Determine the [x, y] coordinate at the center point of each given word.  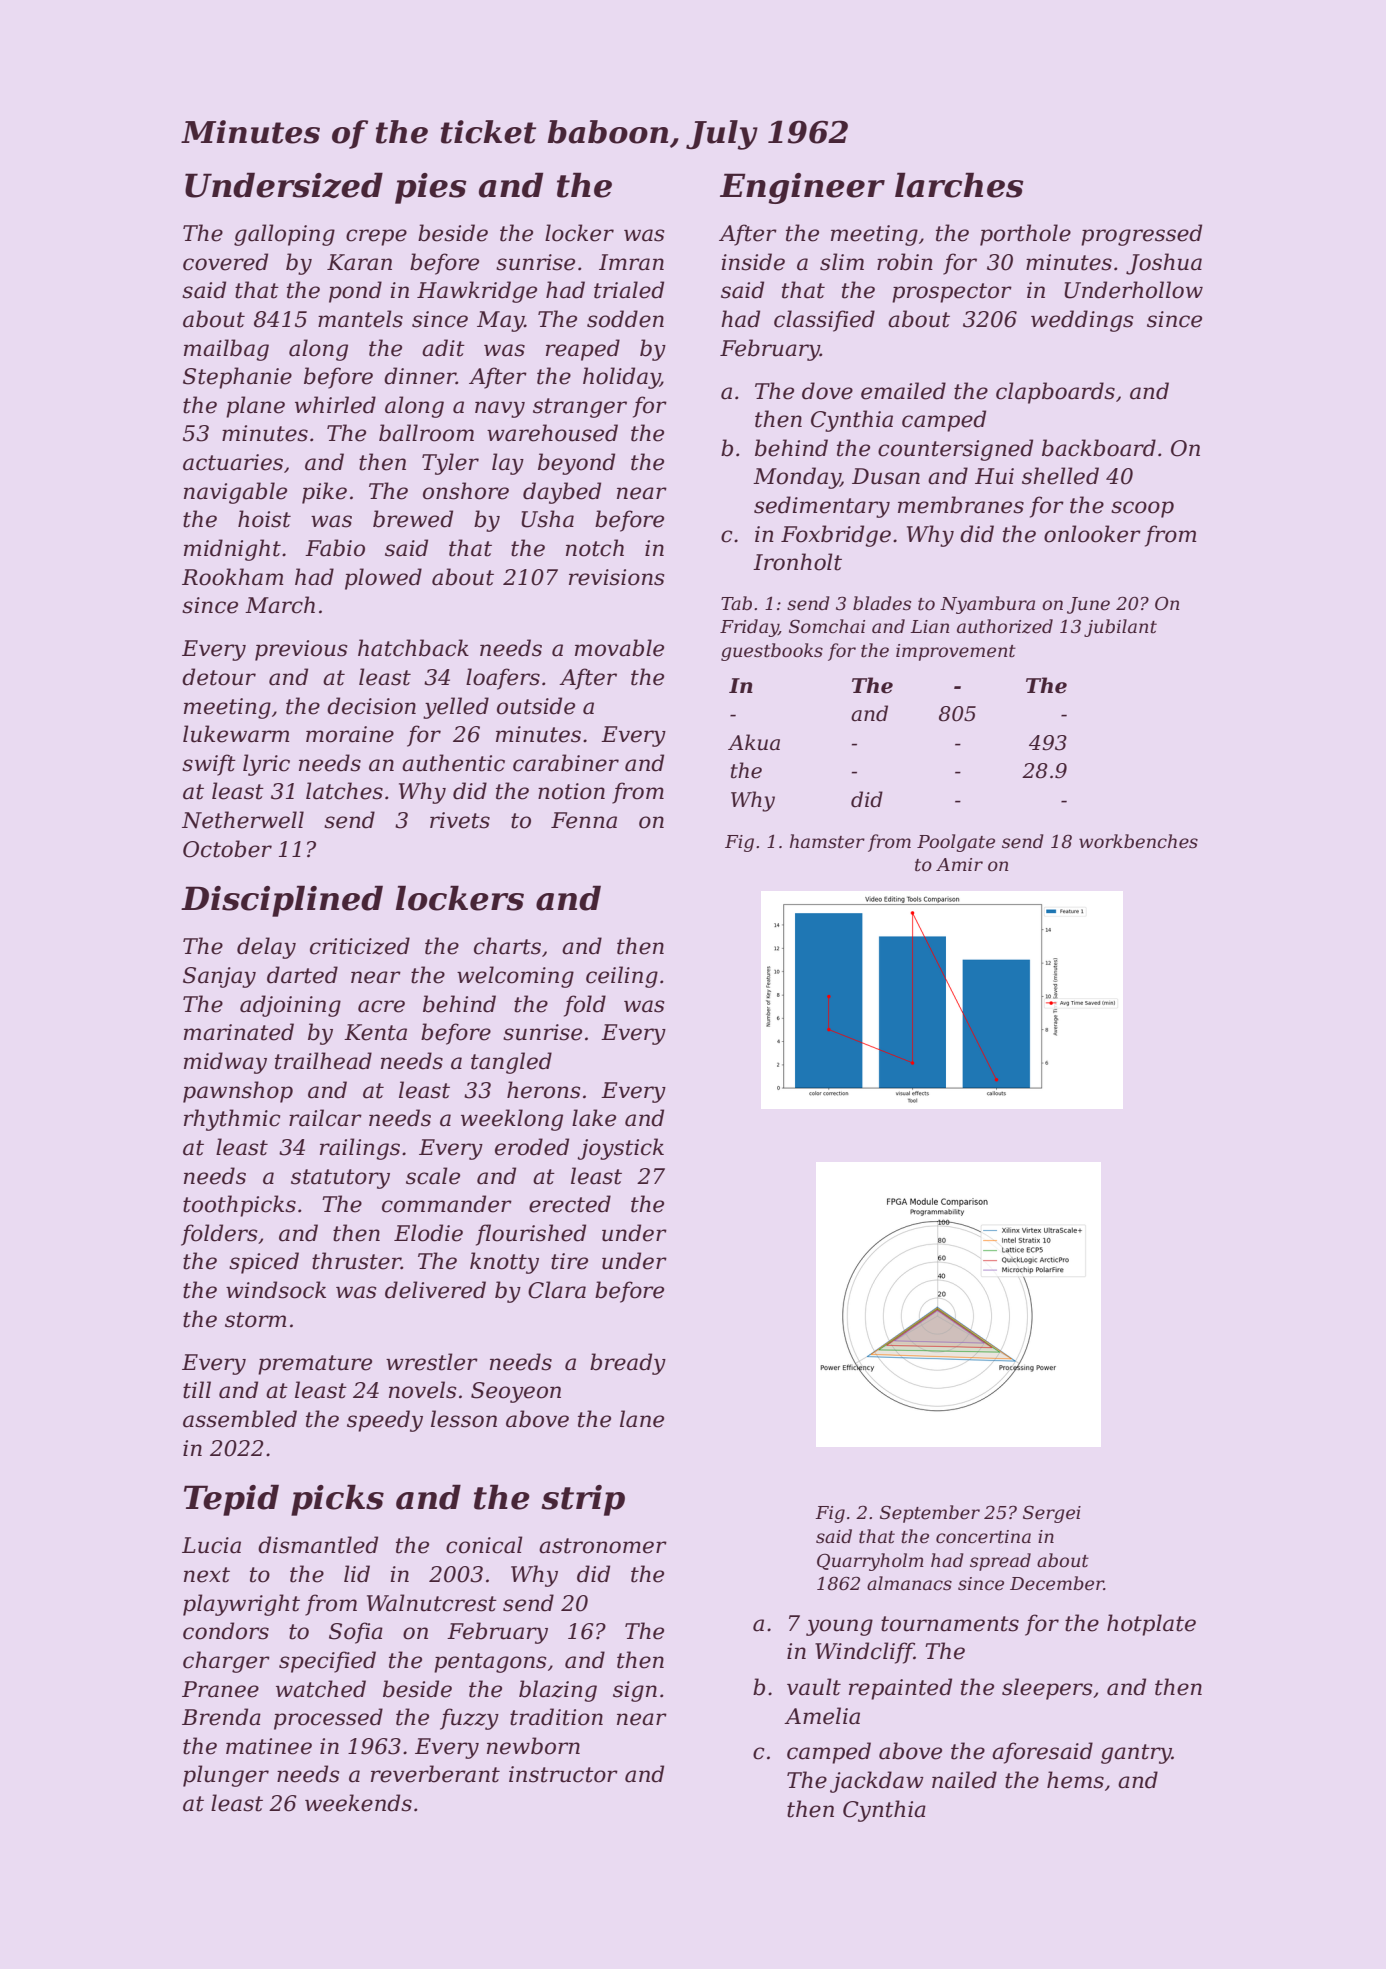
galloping [284, 235]
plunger [226, 1776]
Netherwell [243, 820]
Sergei [1052, 1514]
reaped [583, 350]
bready [628, 1364]
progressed [1141, 235]
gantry [1136, 1754]
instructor [563, 1774]
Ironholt [797, 562]
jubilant [1120, 628]
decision [371, 706]
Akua [754, 742]
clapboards [1055, 393]
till [197, 1390]
